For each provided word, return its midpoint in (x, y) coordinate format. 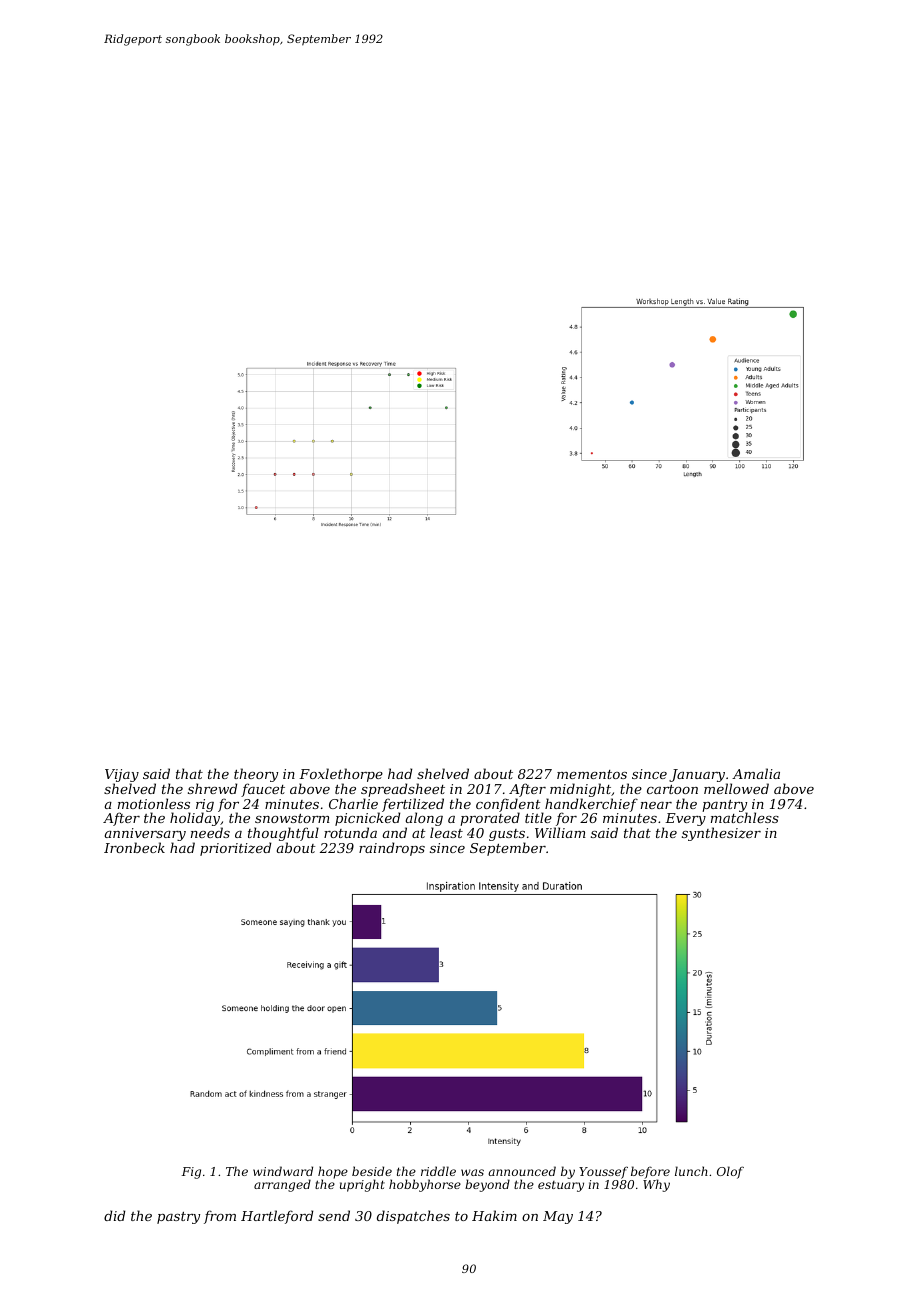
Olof (730, 1172)
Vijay (122, 775)
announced (522, 1171)
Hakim (494, 1215)
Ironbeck (134, 847)
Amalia (756, 773)
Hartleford (277, 1217)
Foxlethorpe (341, 775)
